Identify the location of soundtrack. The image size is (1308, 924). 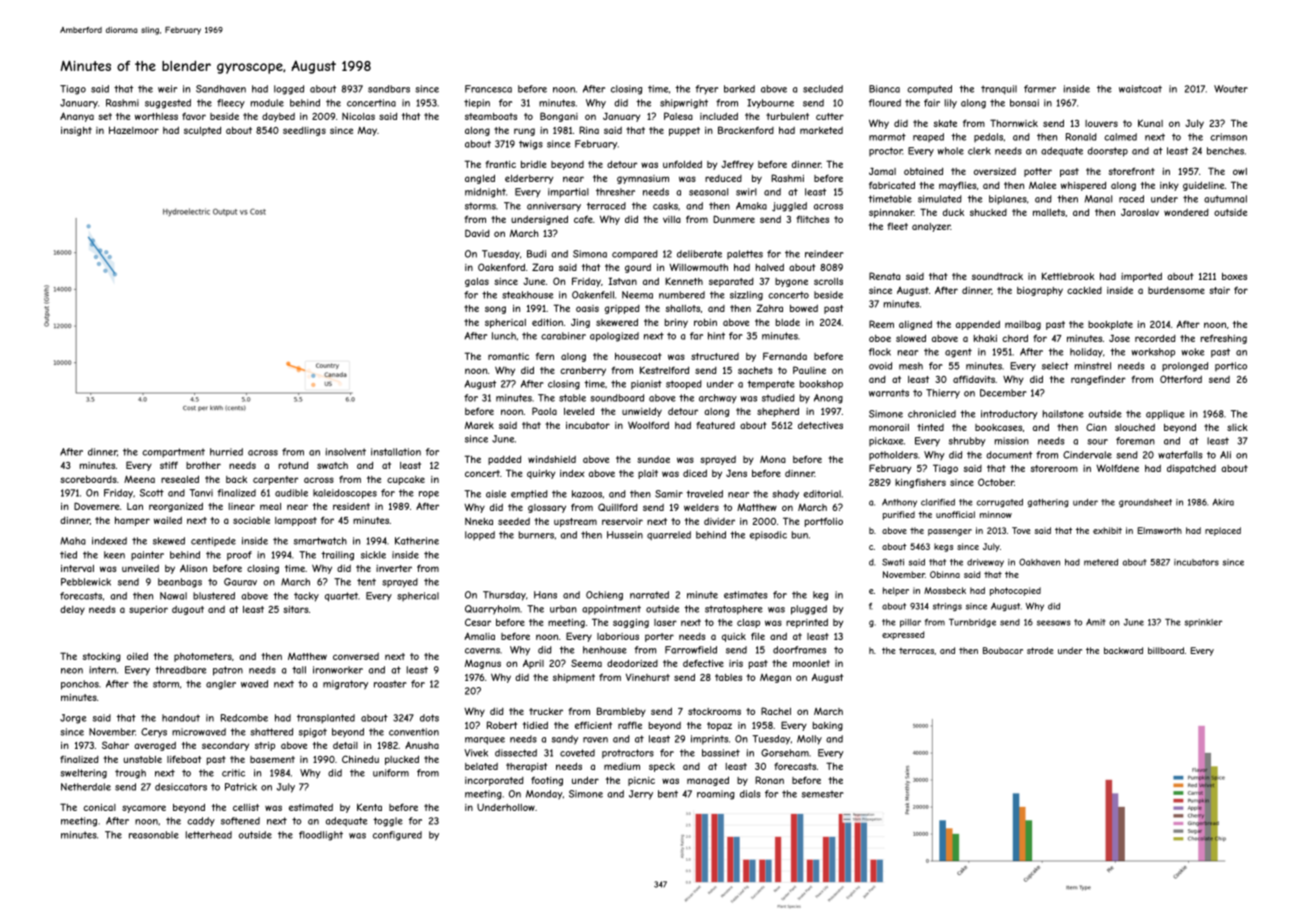
(997, 276).
